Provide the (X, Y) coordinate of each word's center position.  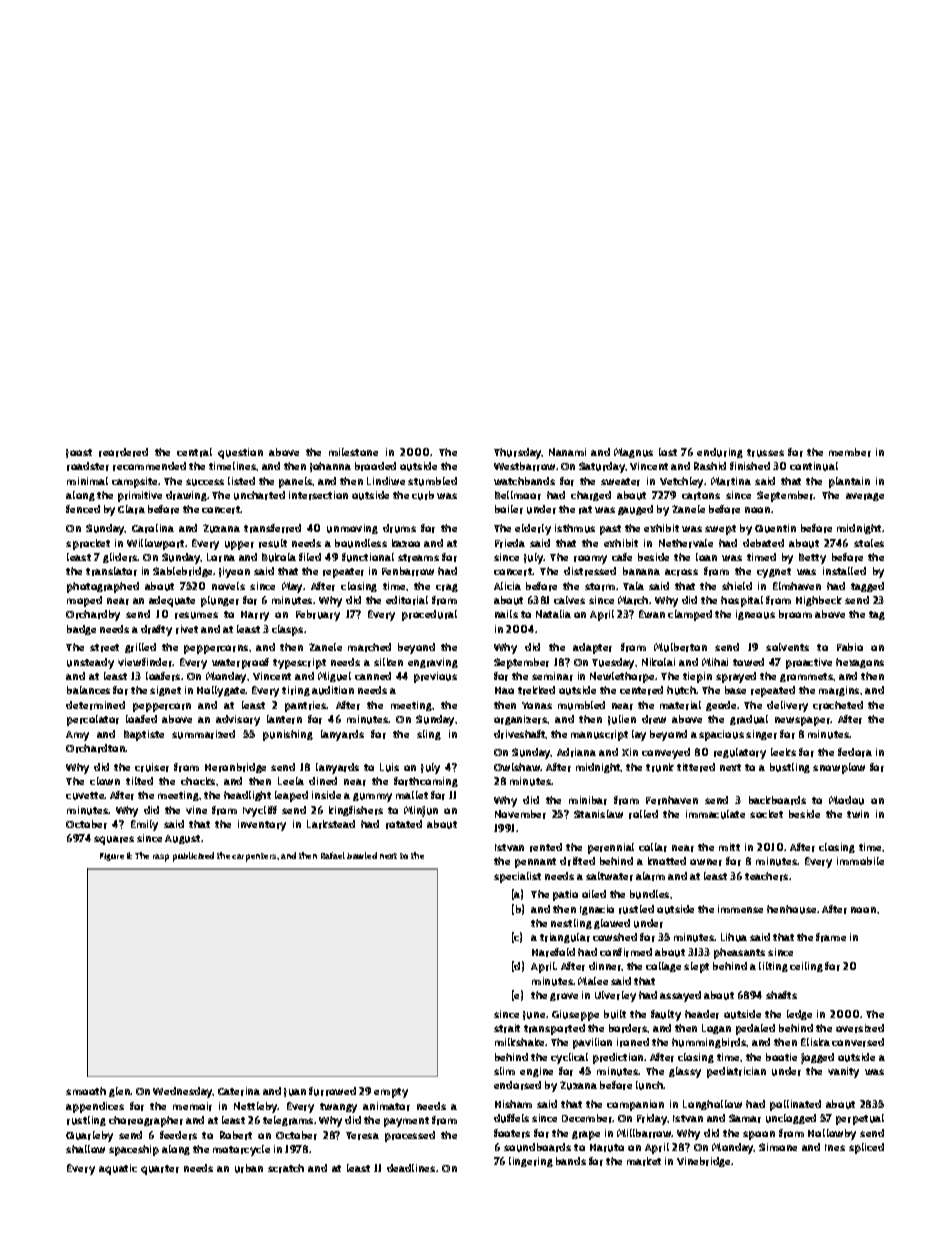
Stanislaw (598, 814)
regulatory (740, 753)
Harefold (553, 952)
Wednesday (183, 1092)
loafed (141, 719)
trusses (765, 453)
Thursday (518, 453)
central (194, 452)
